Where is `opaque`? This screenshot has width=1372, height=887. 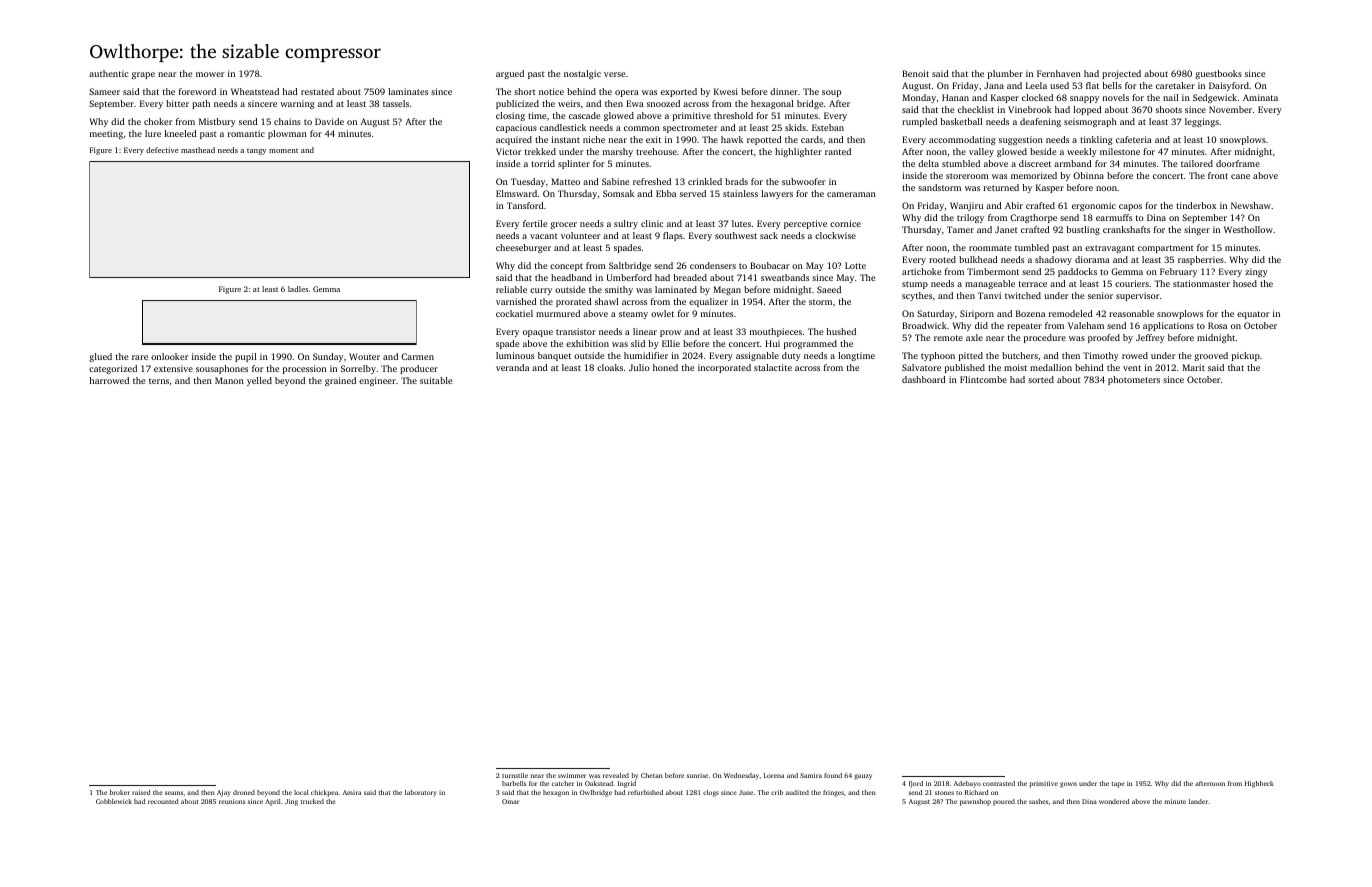 opaque is located at coordinates (538, 333).
